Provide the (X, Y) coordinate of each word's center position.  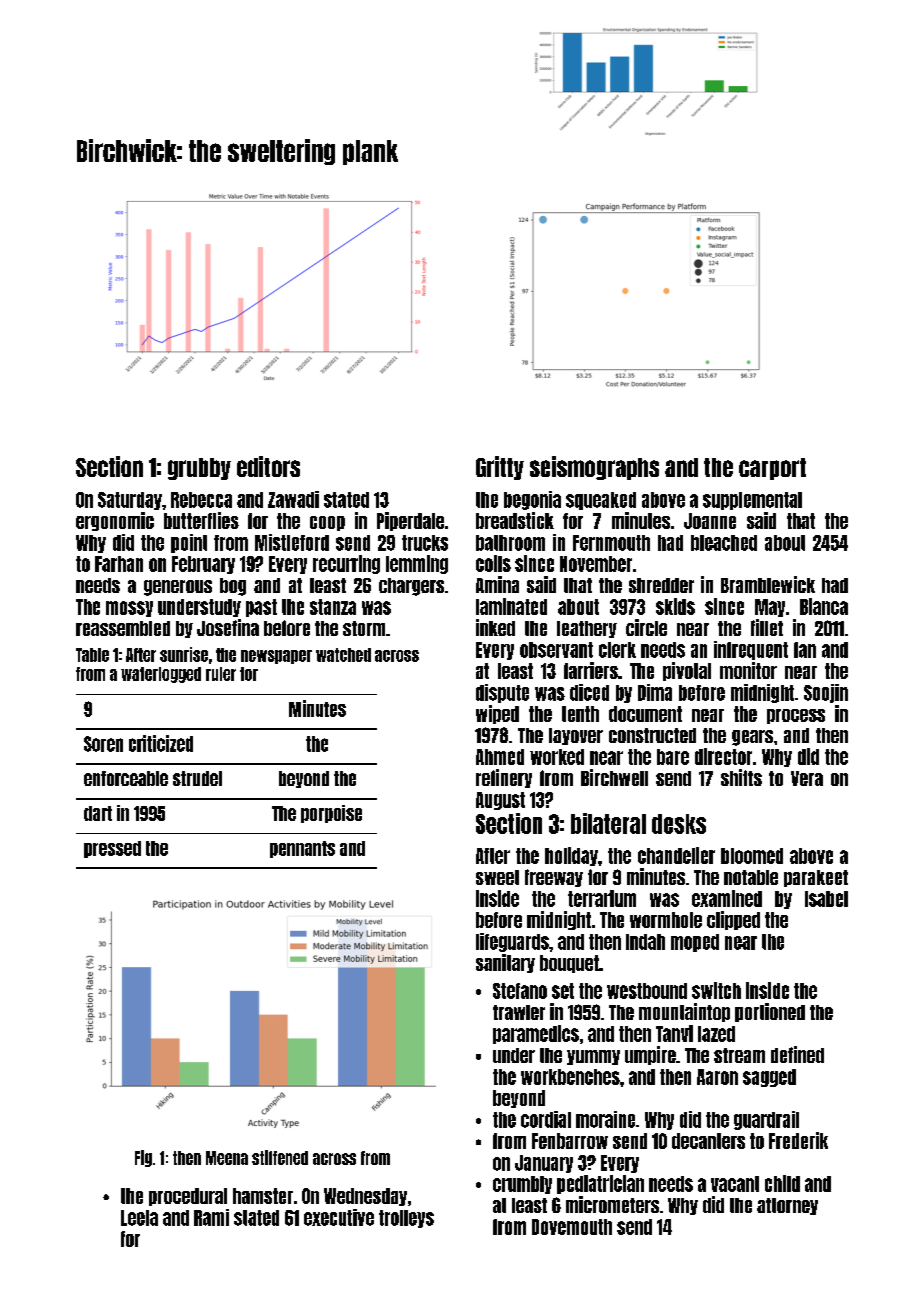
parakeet (816, 878)
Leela (139, 1218)
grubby (199, 469)
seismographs (594, 468)
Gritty (500, 468)
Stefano (520, 991)
